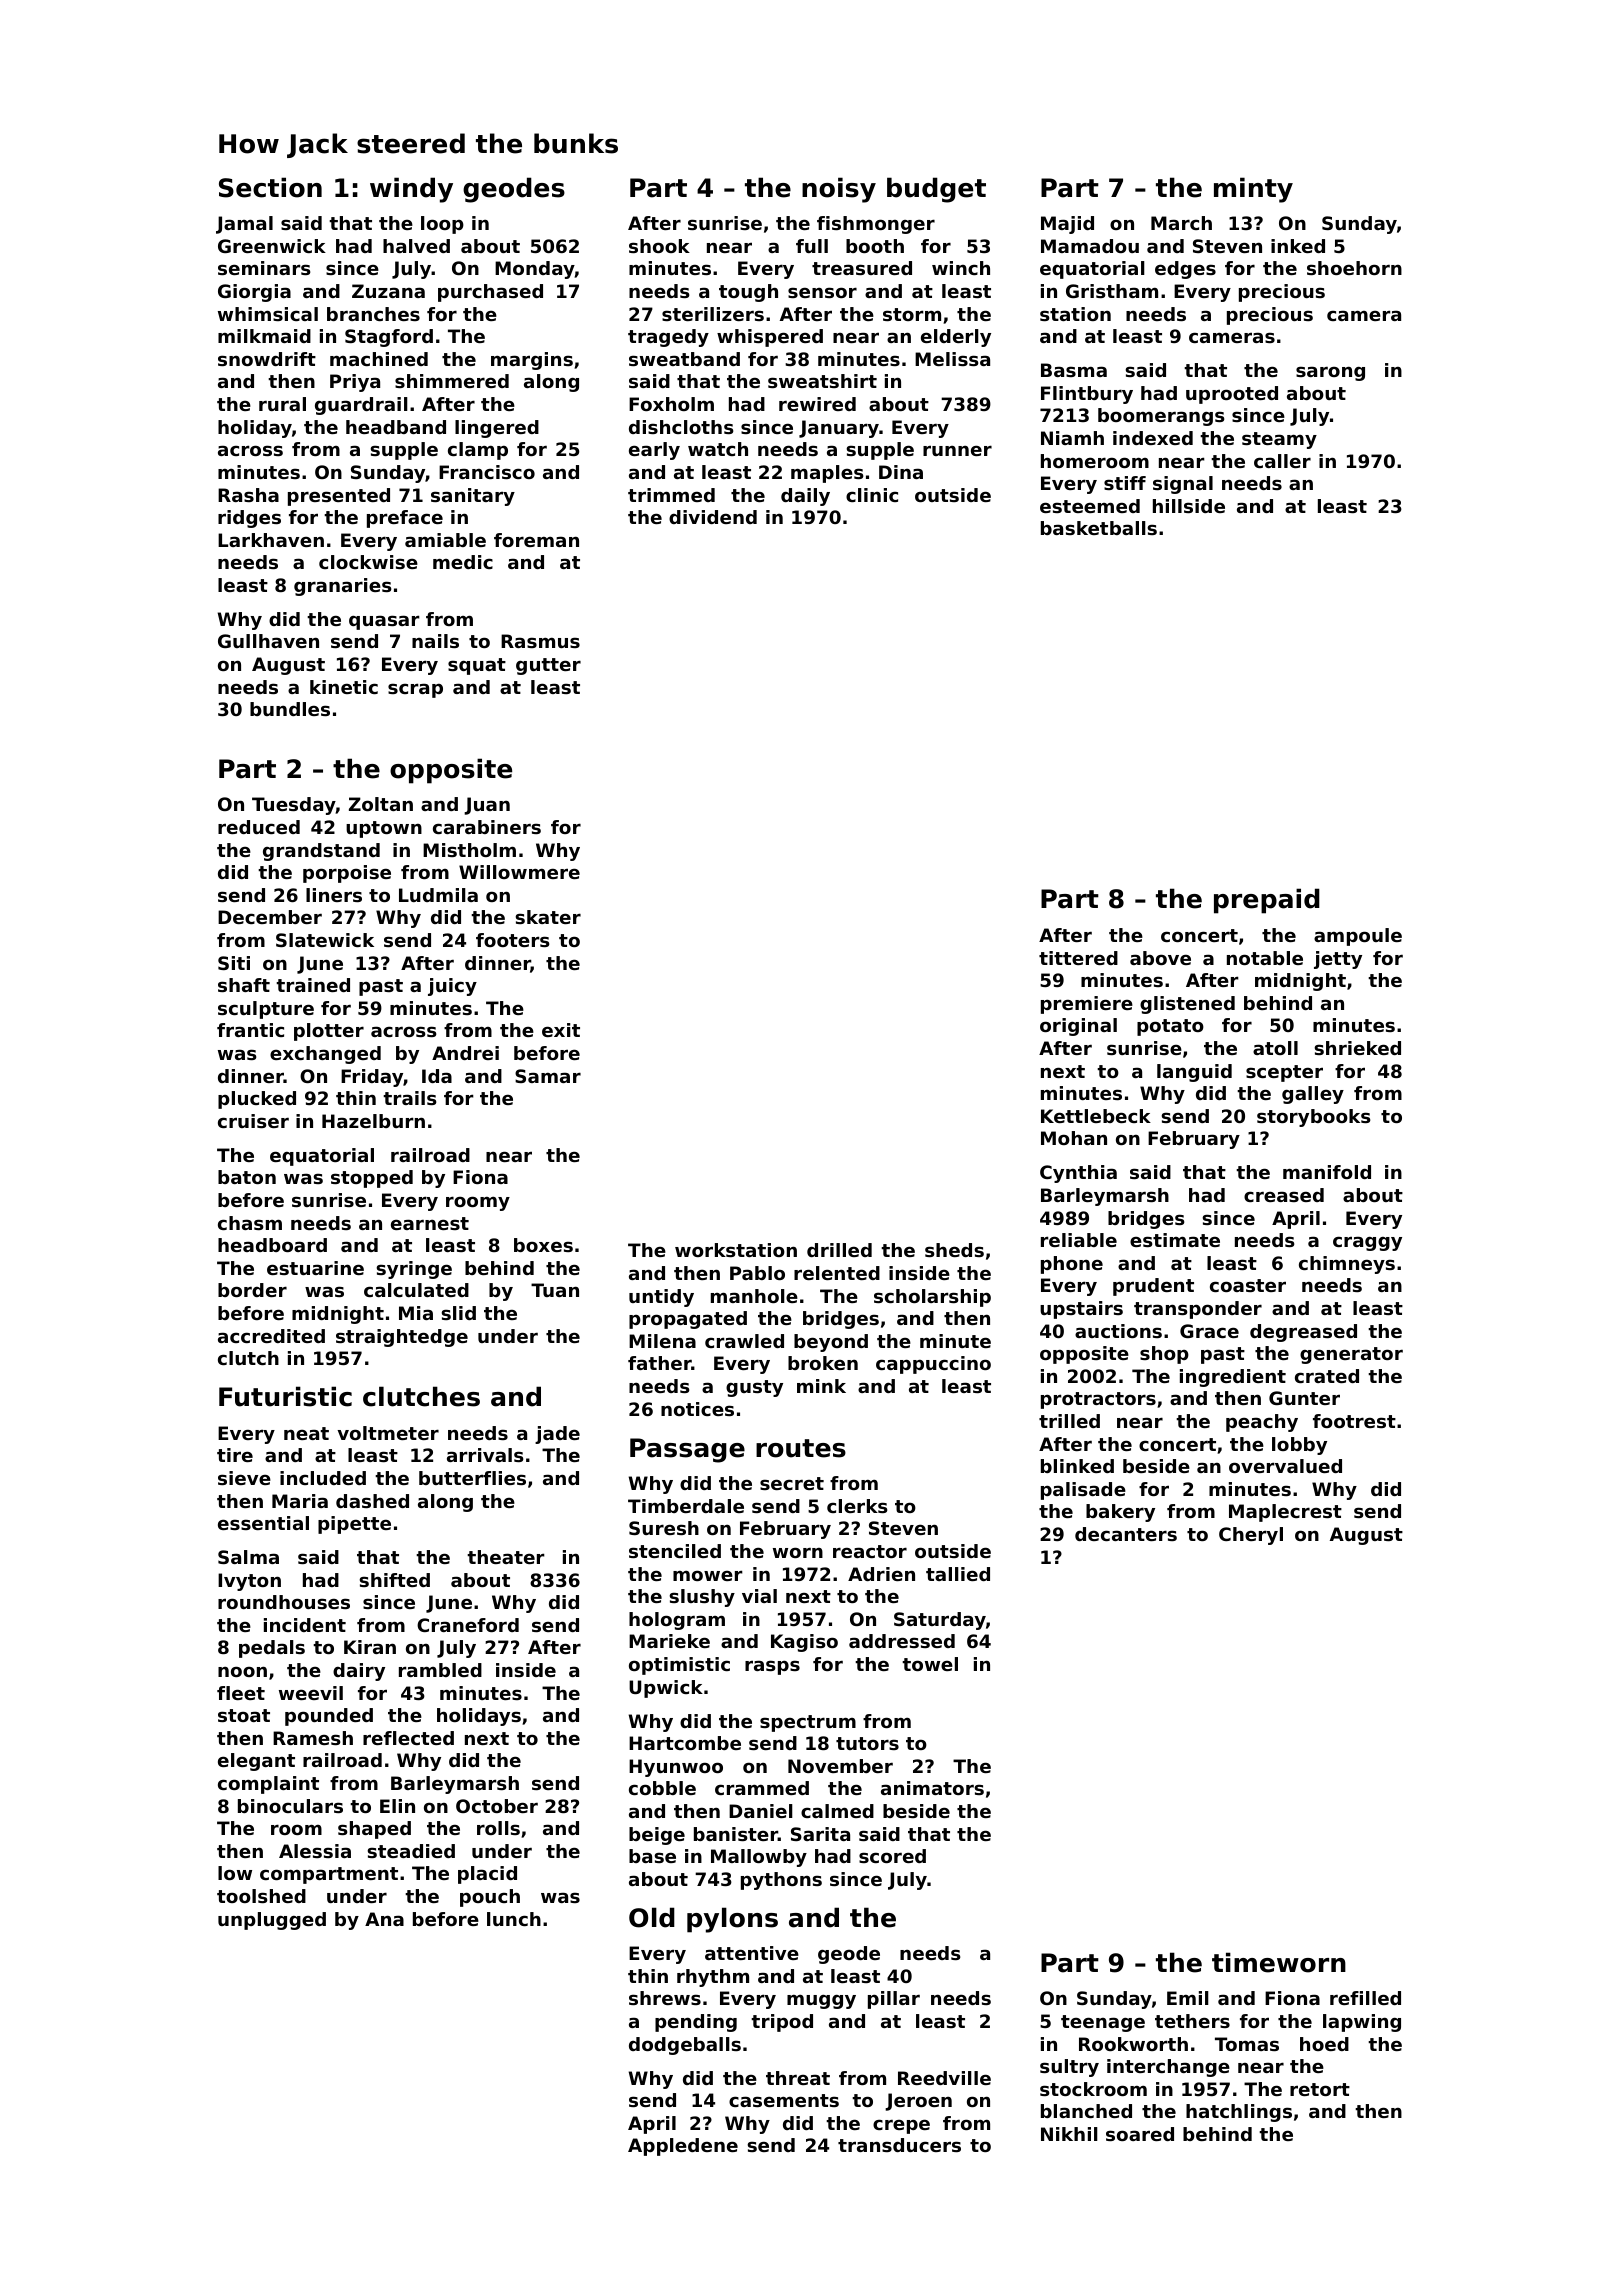 Image resolution: width=1620 pixels, height=2292 pixels. I want to click on lunch, so click(514, 1919).
